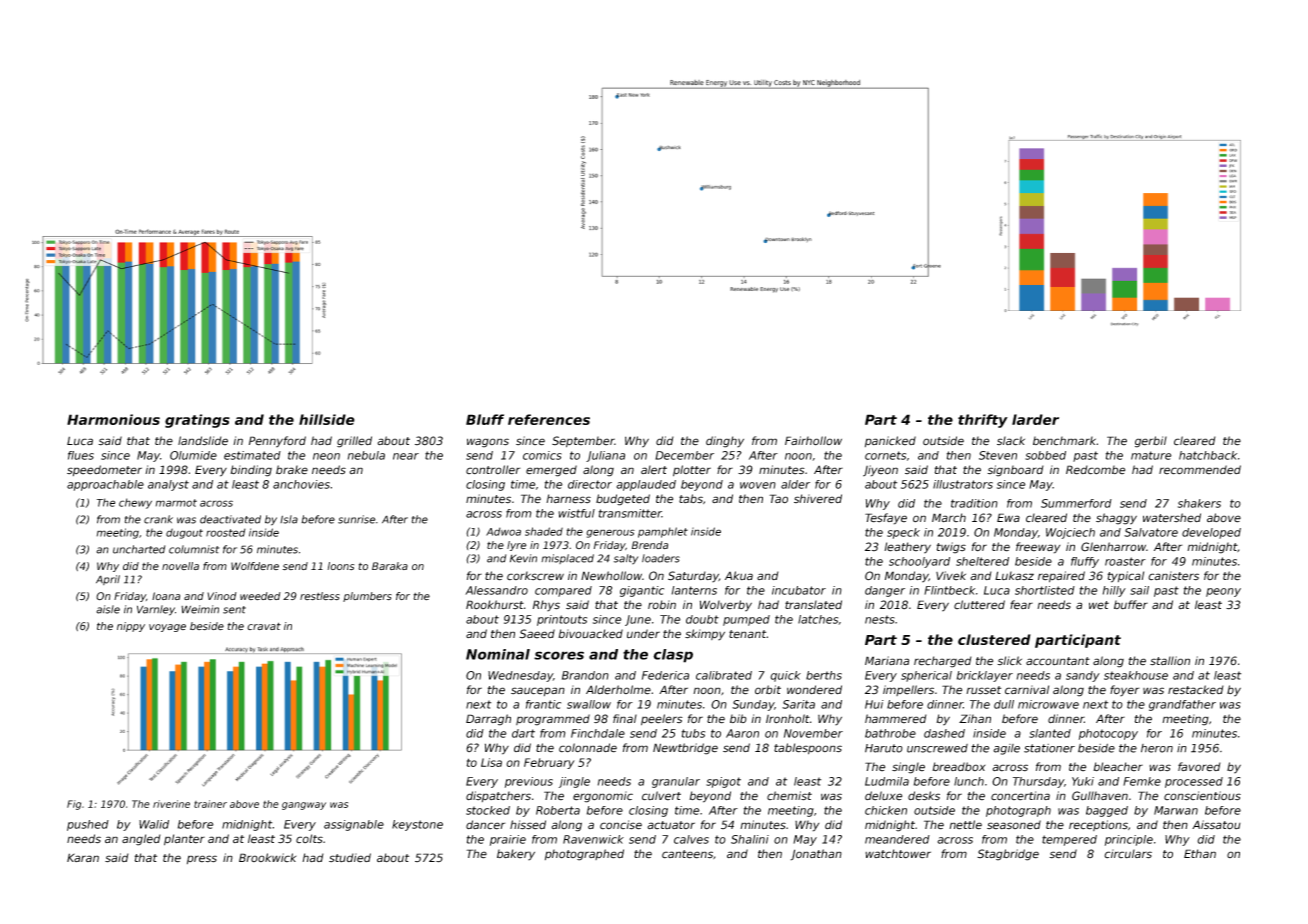  What do you see at coordinates (747, 634) in the screenshot?
I see `tenant` at bounding box center [747, 634].
